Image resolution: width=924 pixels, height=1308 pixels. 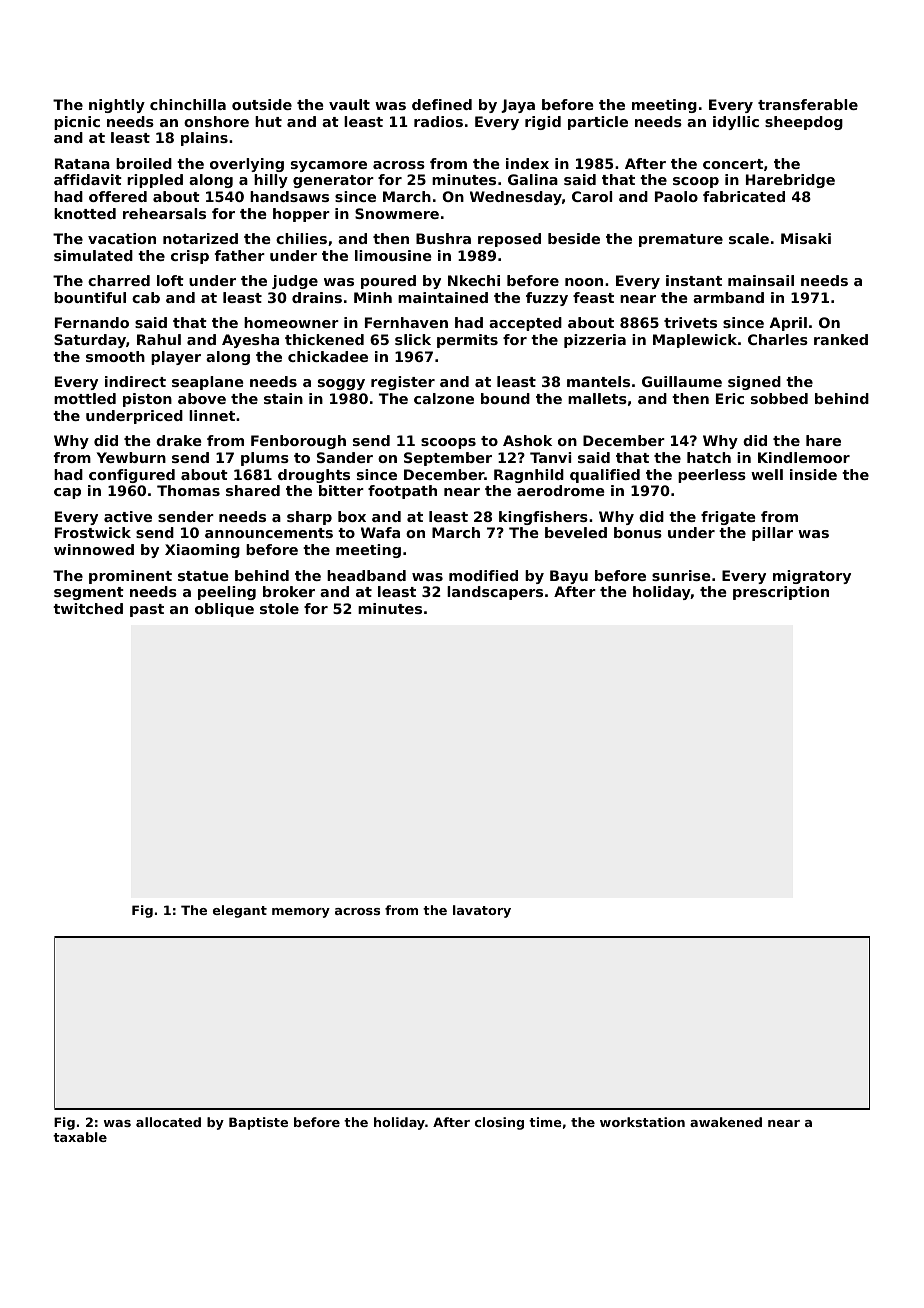 What do you see at coordinates (527, 163) in the document?
I see `index` at bounding box center [527, 163].
